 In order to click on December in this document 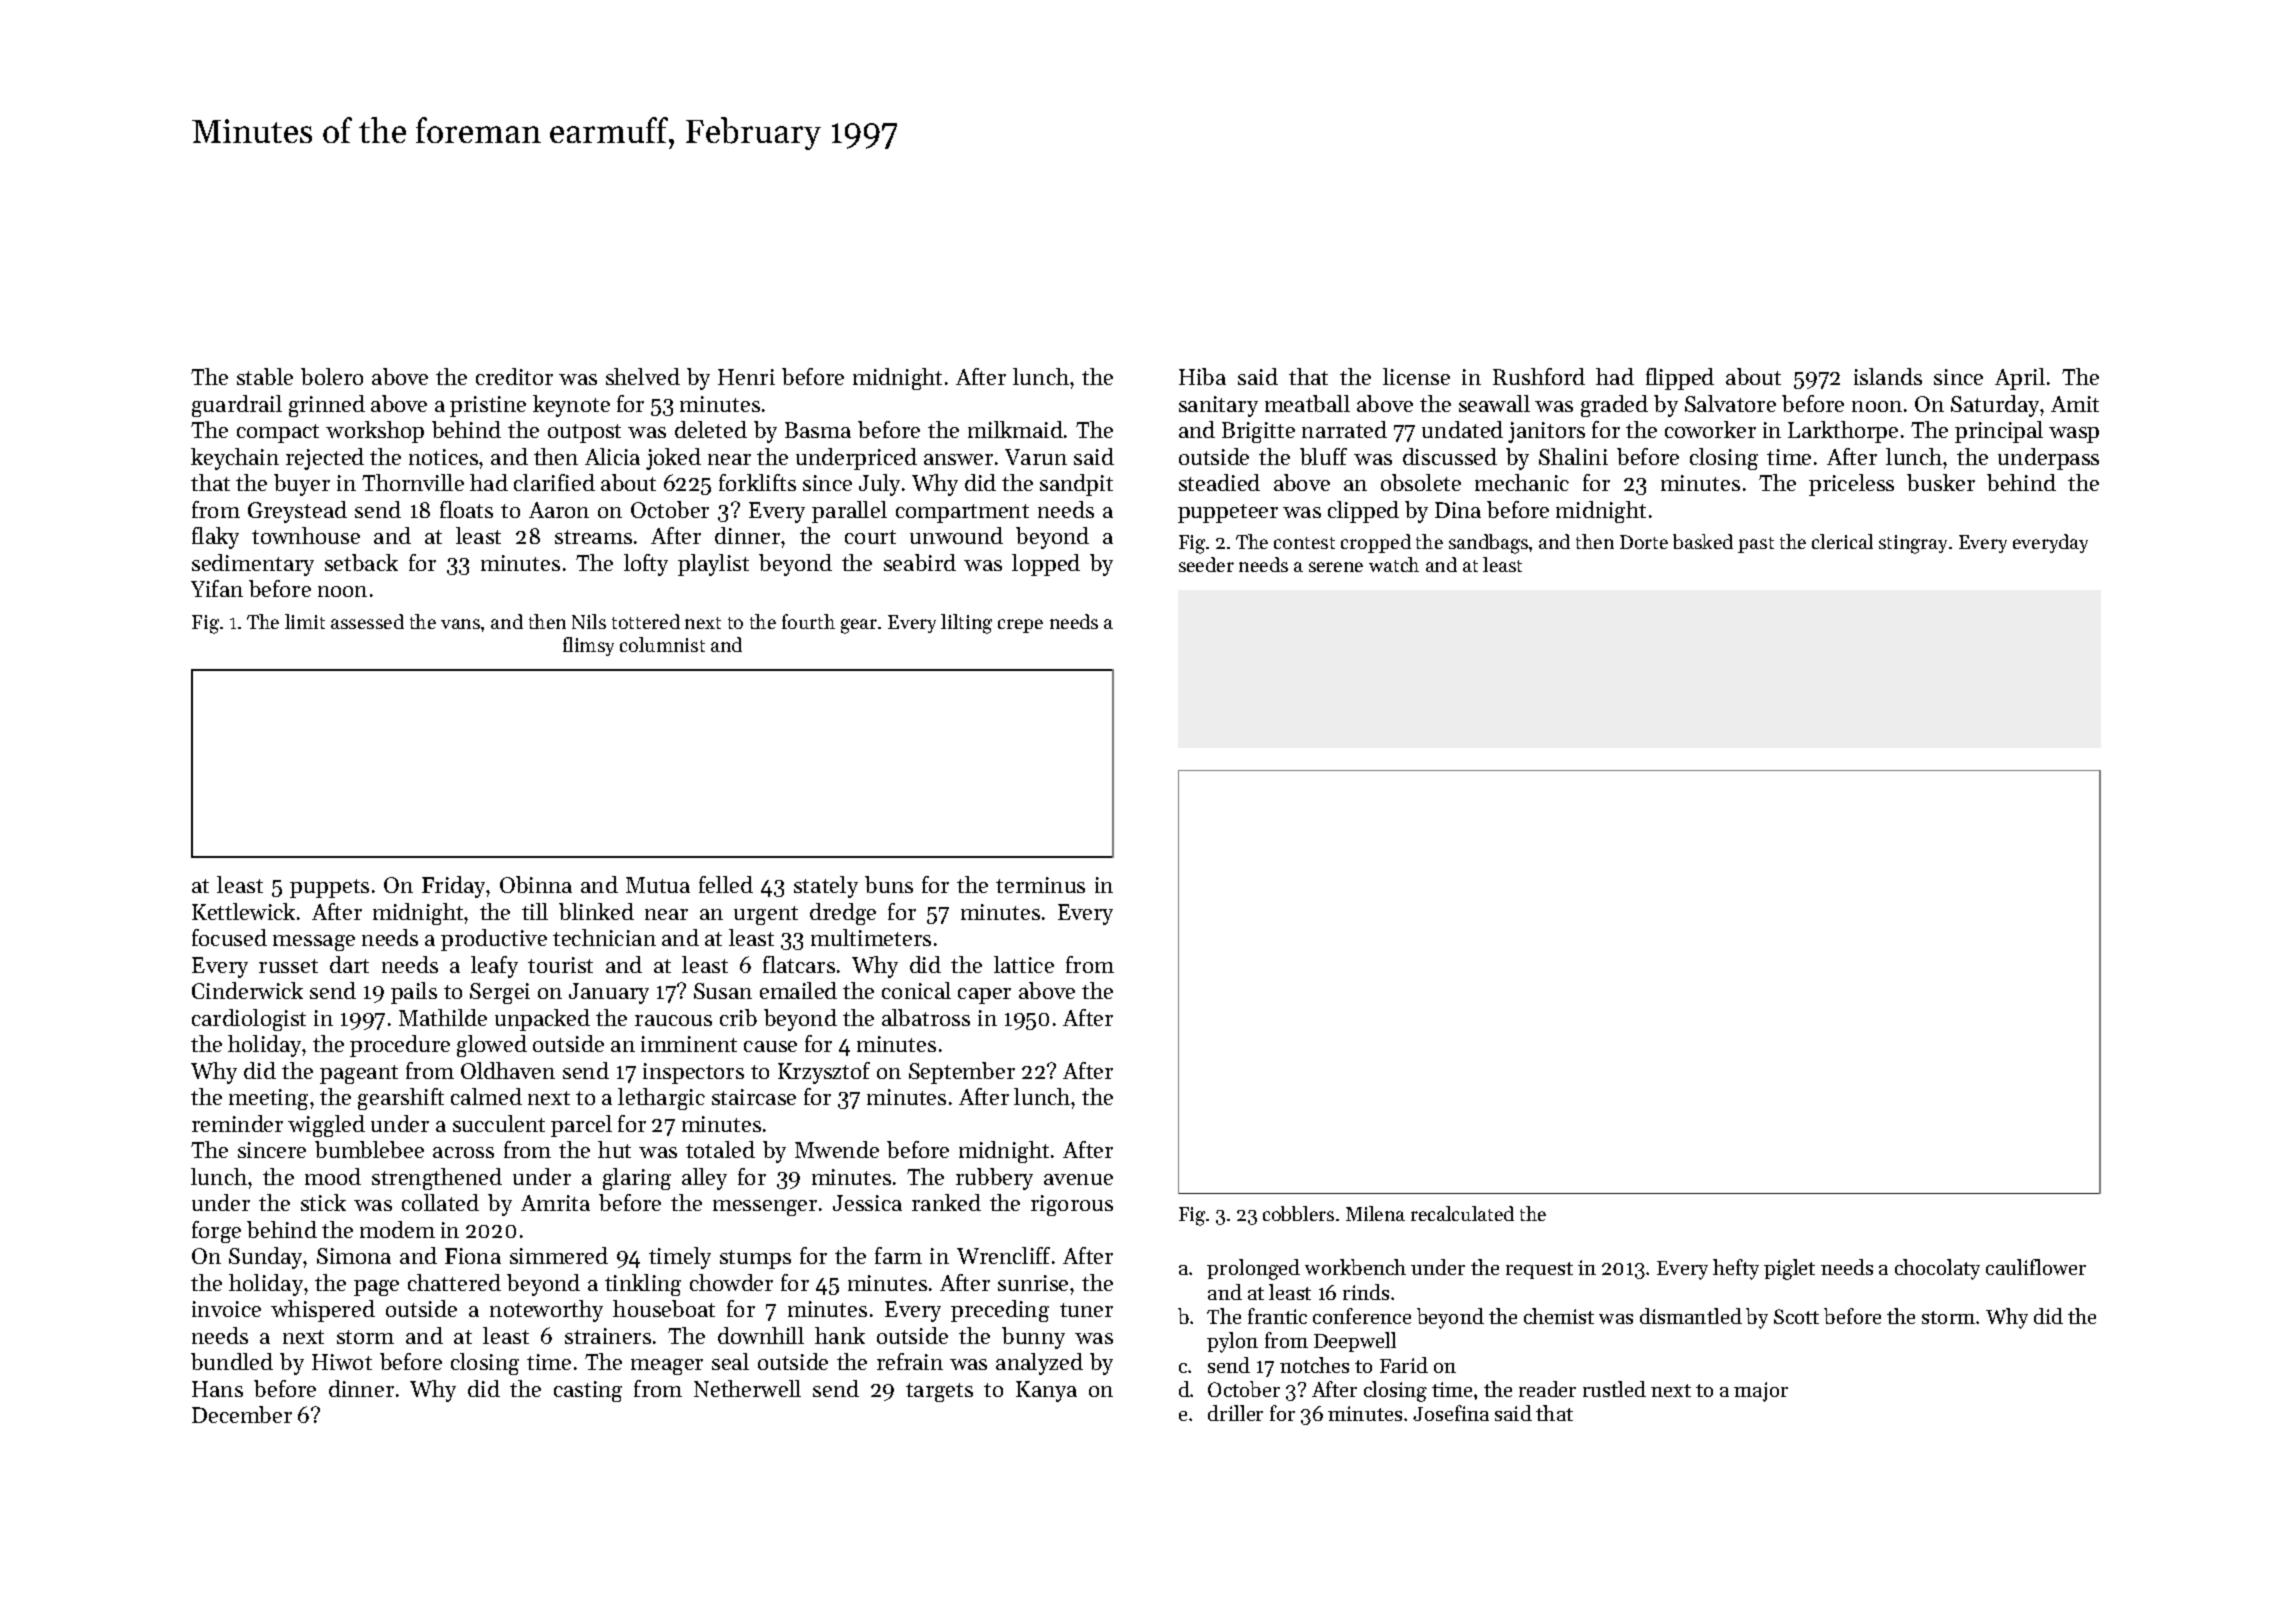, I will do `click(242, 1414)`.
